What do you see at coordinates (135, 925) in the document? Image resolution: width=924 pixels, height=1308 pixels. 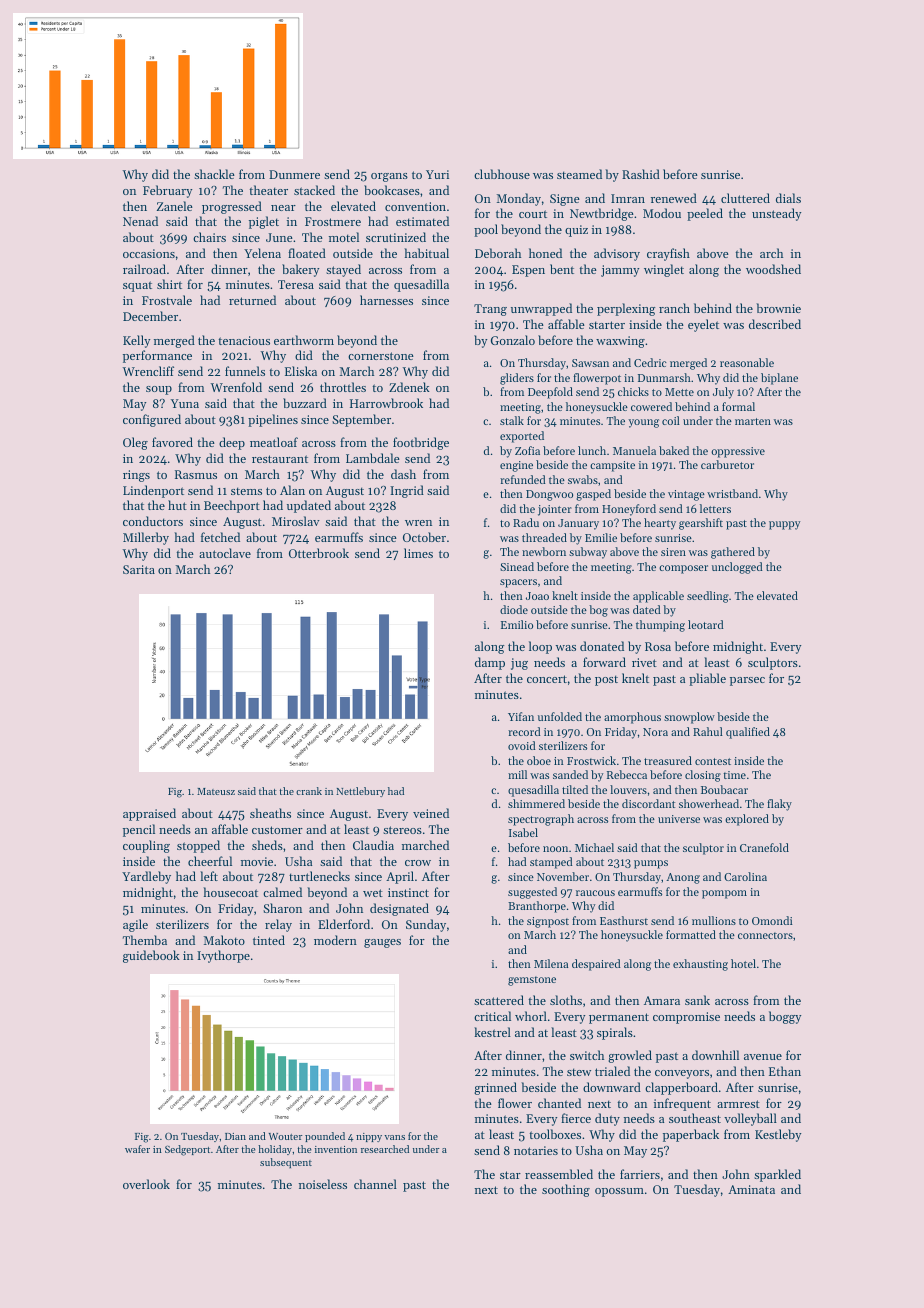 I see `agile` at bounding box center [135, 925].
